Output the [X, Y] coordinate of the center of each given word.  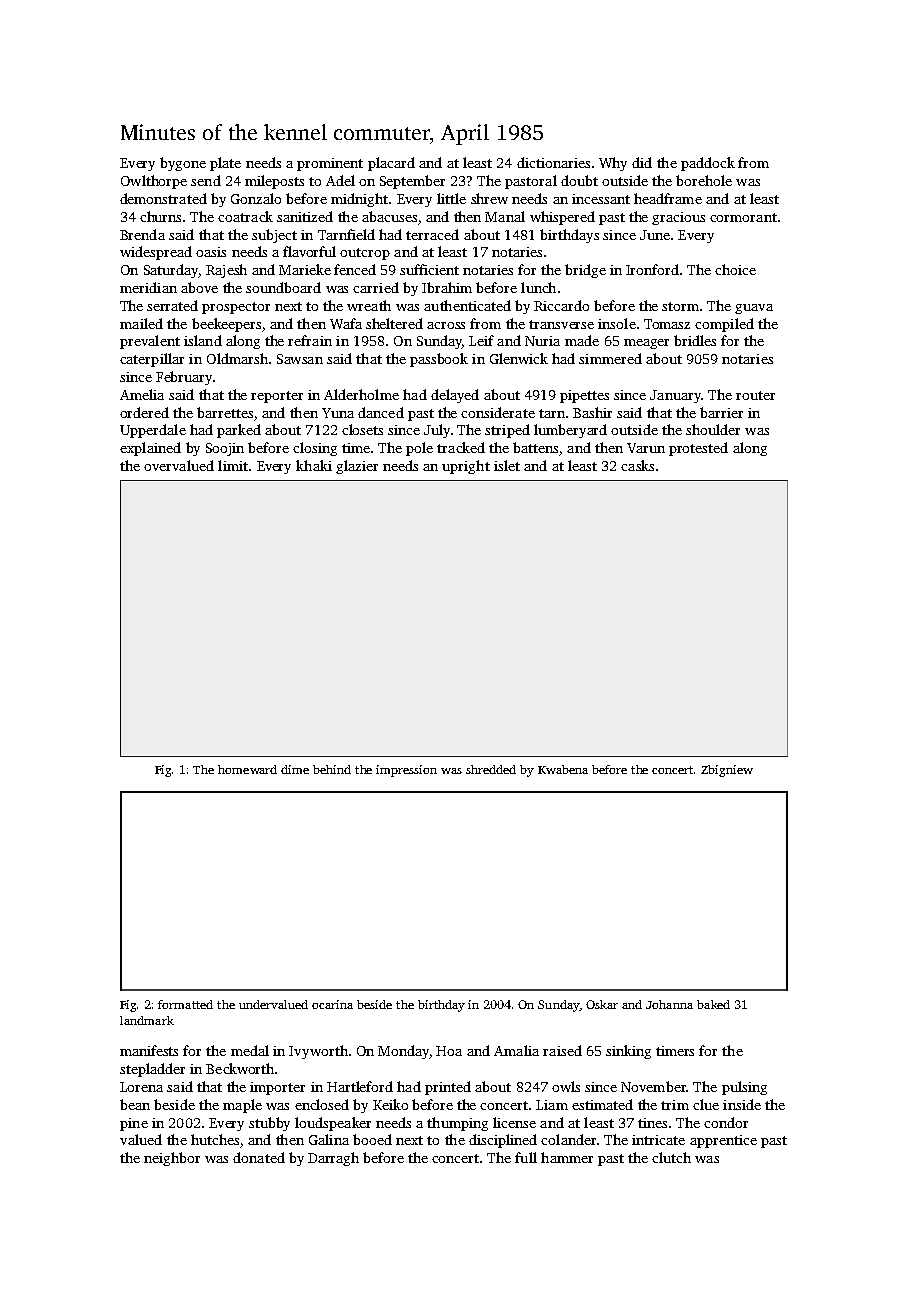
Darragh [333, 1159]
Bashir [592, 412]
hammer [567, 1157]
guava [754, 309]
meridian [148, 287]
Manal [505, 216]
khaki [314, 465]
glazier [357, 467]
